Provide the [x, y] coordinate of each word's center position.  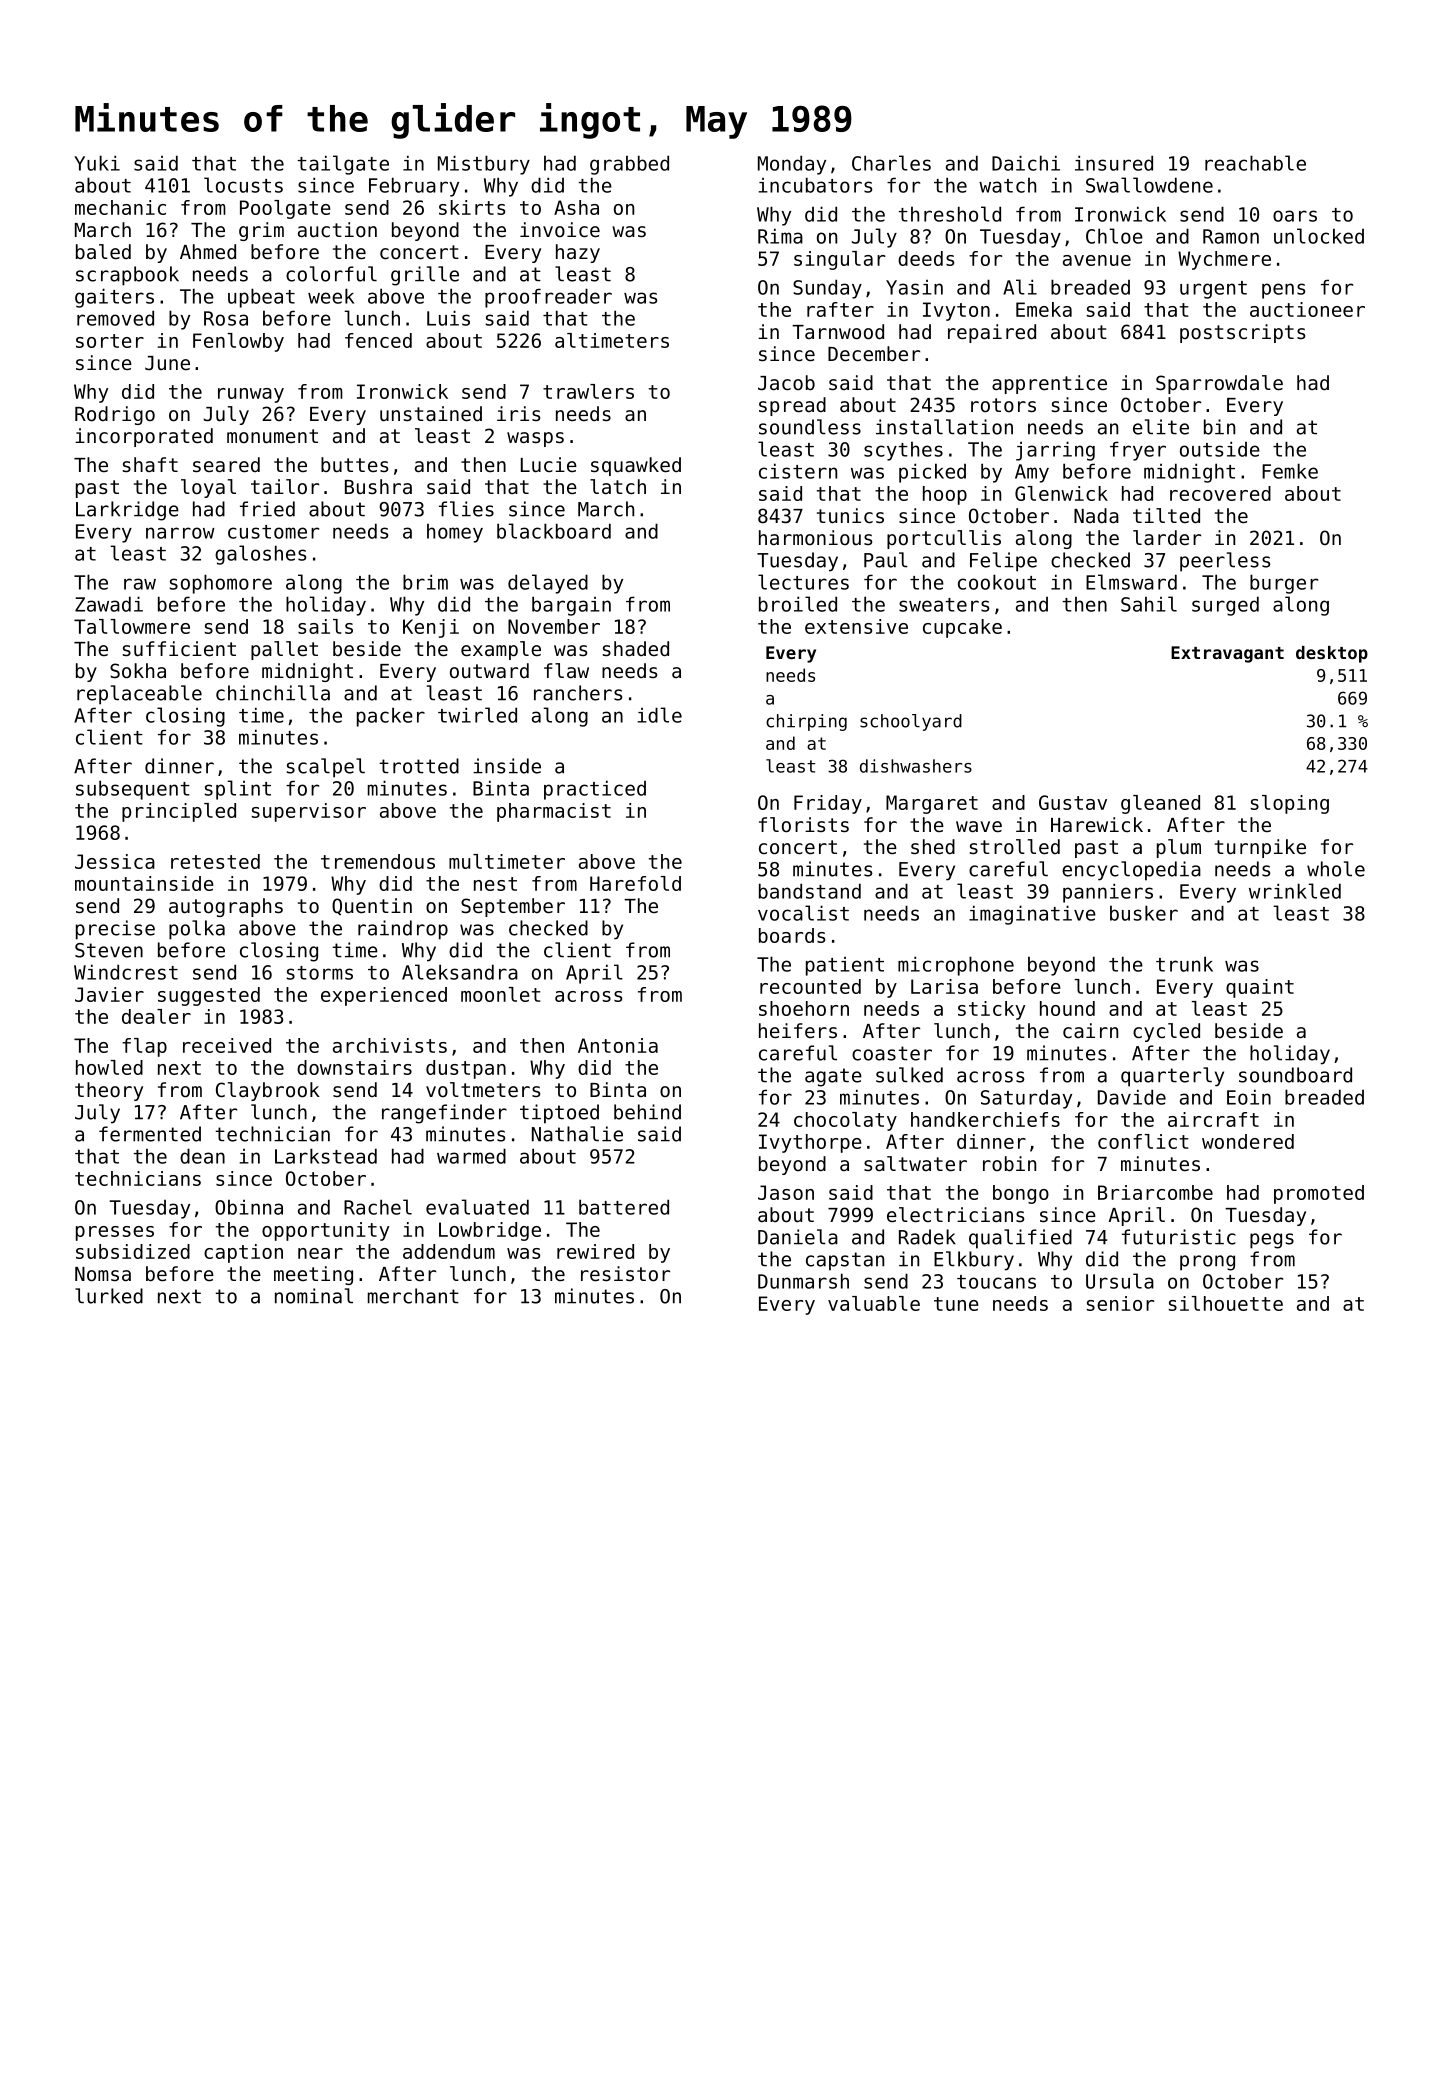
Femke [1290, 471]
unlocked [1319, 236]
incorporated [144, 437]
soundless [810, 427]
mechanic [120, 207]
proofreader [548, 298]
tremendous [378, 861]
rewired [595, 1251]
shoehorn [804, 1008]
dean [202, 1156]
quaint [1260, 988]
